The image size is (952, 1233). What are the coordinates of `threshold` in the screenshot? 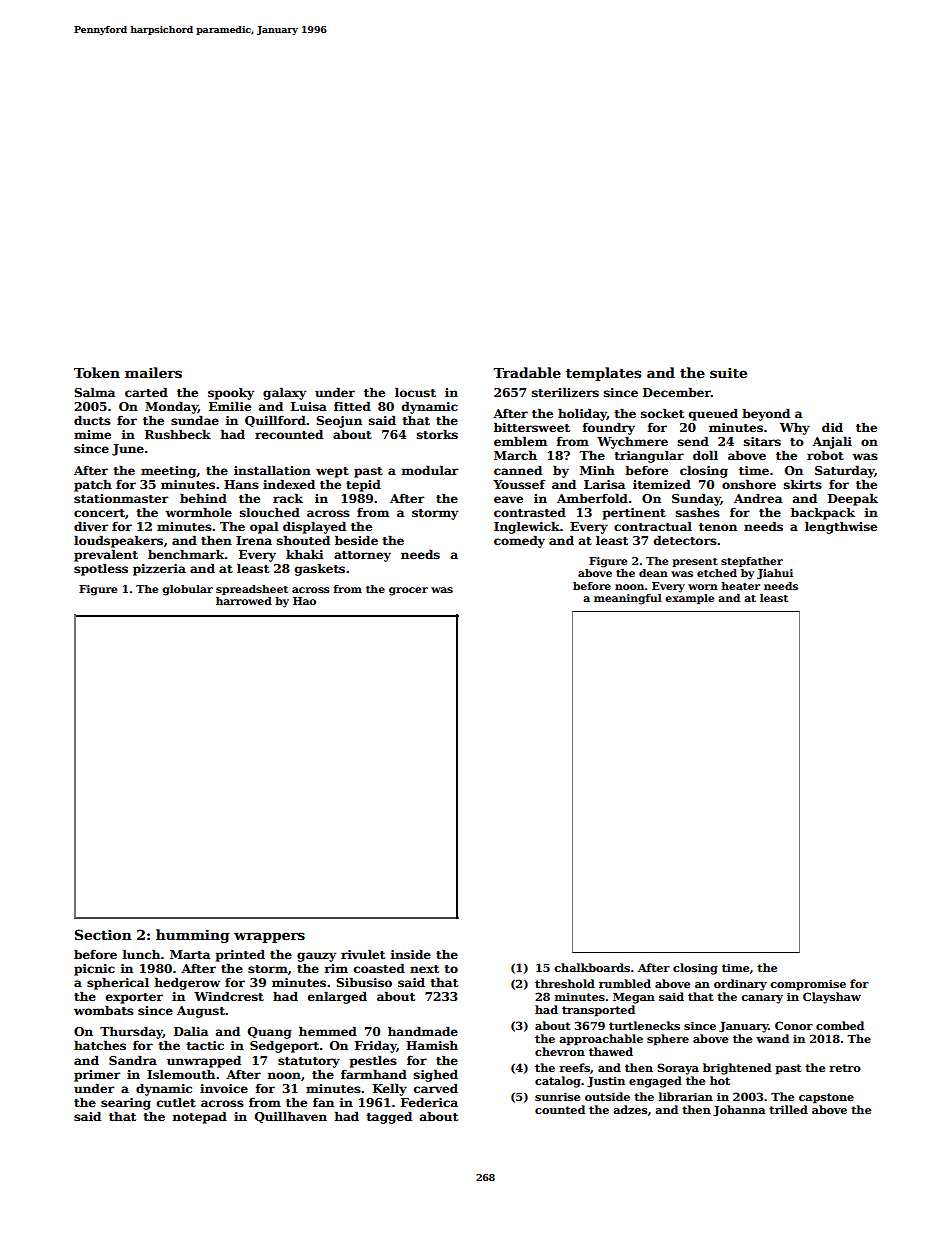 It's located at (565, 983).
